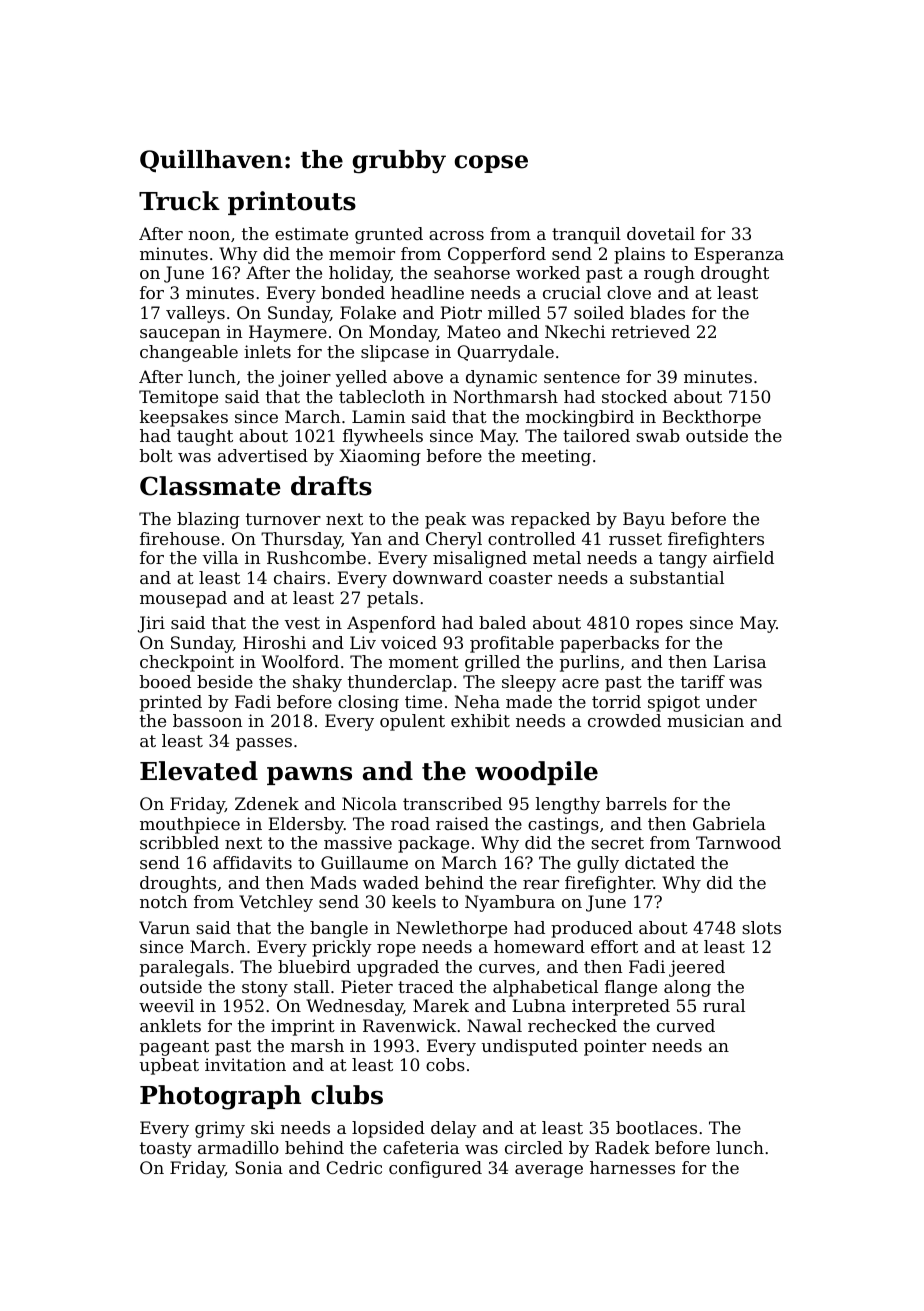 Image resolution: width=924 pixels, height=1311 pixels. Describe the element at coordinates (705, 720) in the document. I see `musician` at that location.
